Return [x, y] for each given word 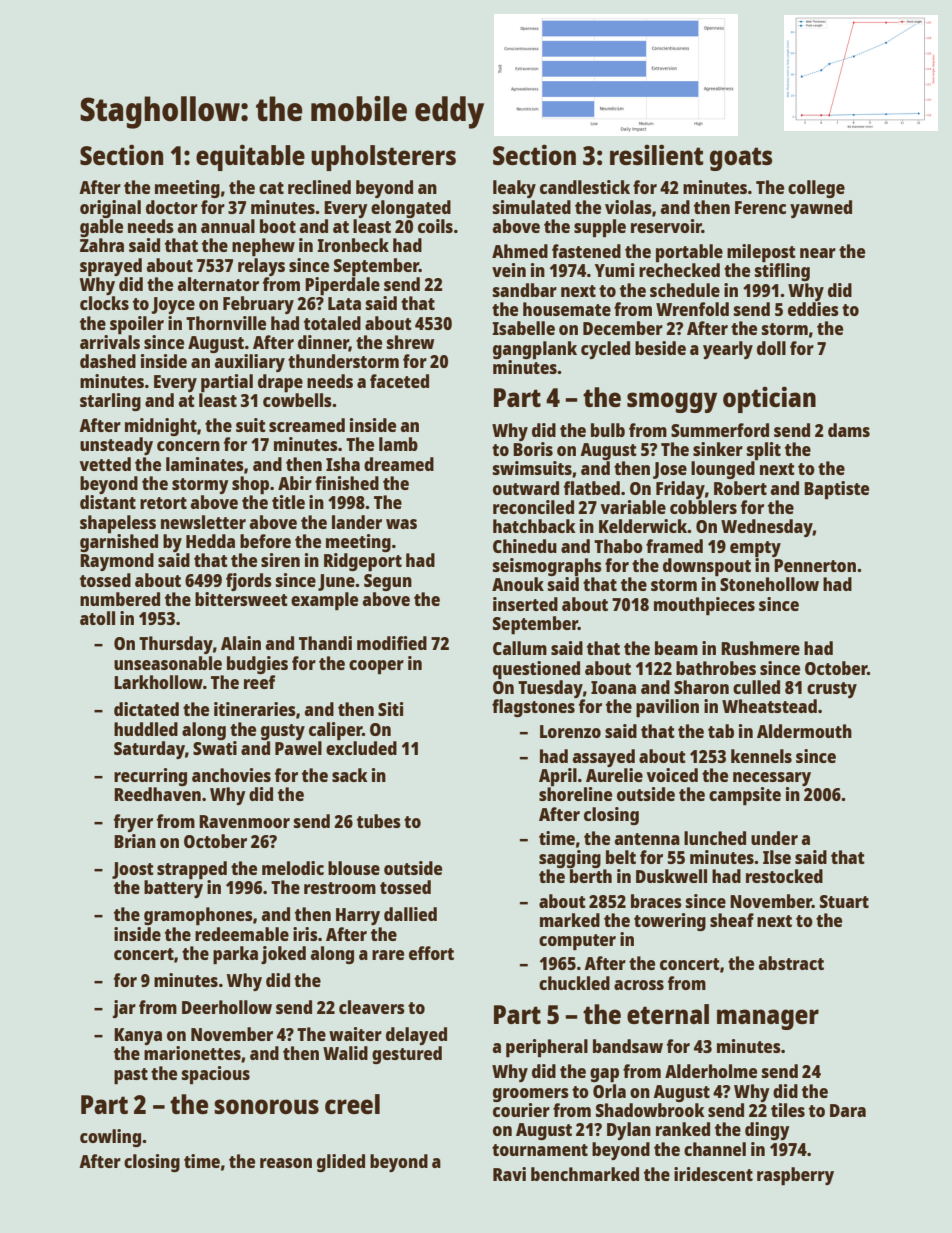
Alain [241, 643]
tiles [788, 1110]
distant [108, 502]
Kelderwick [643, 526]
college [816, 189]
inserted [525, 604]
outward [526, 488]
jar [124, 1009]
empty [755, 549]
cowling [110, 1138]
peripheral [547, 1048]
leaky [514, 189]
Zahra [102, 245]
